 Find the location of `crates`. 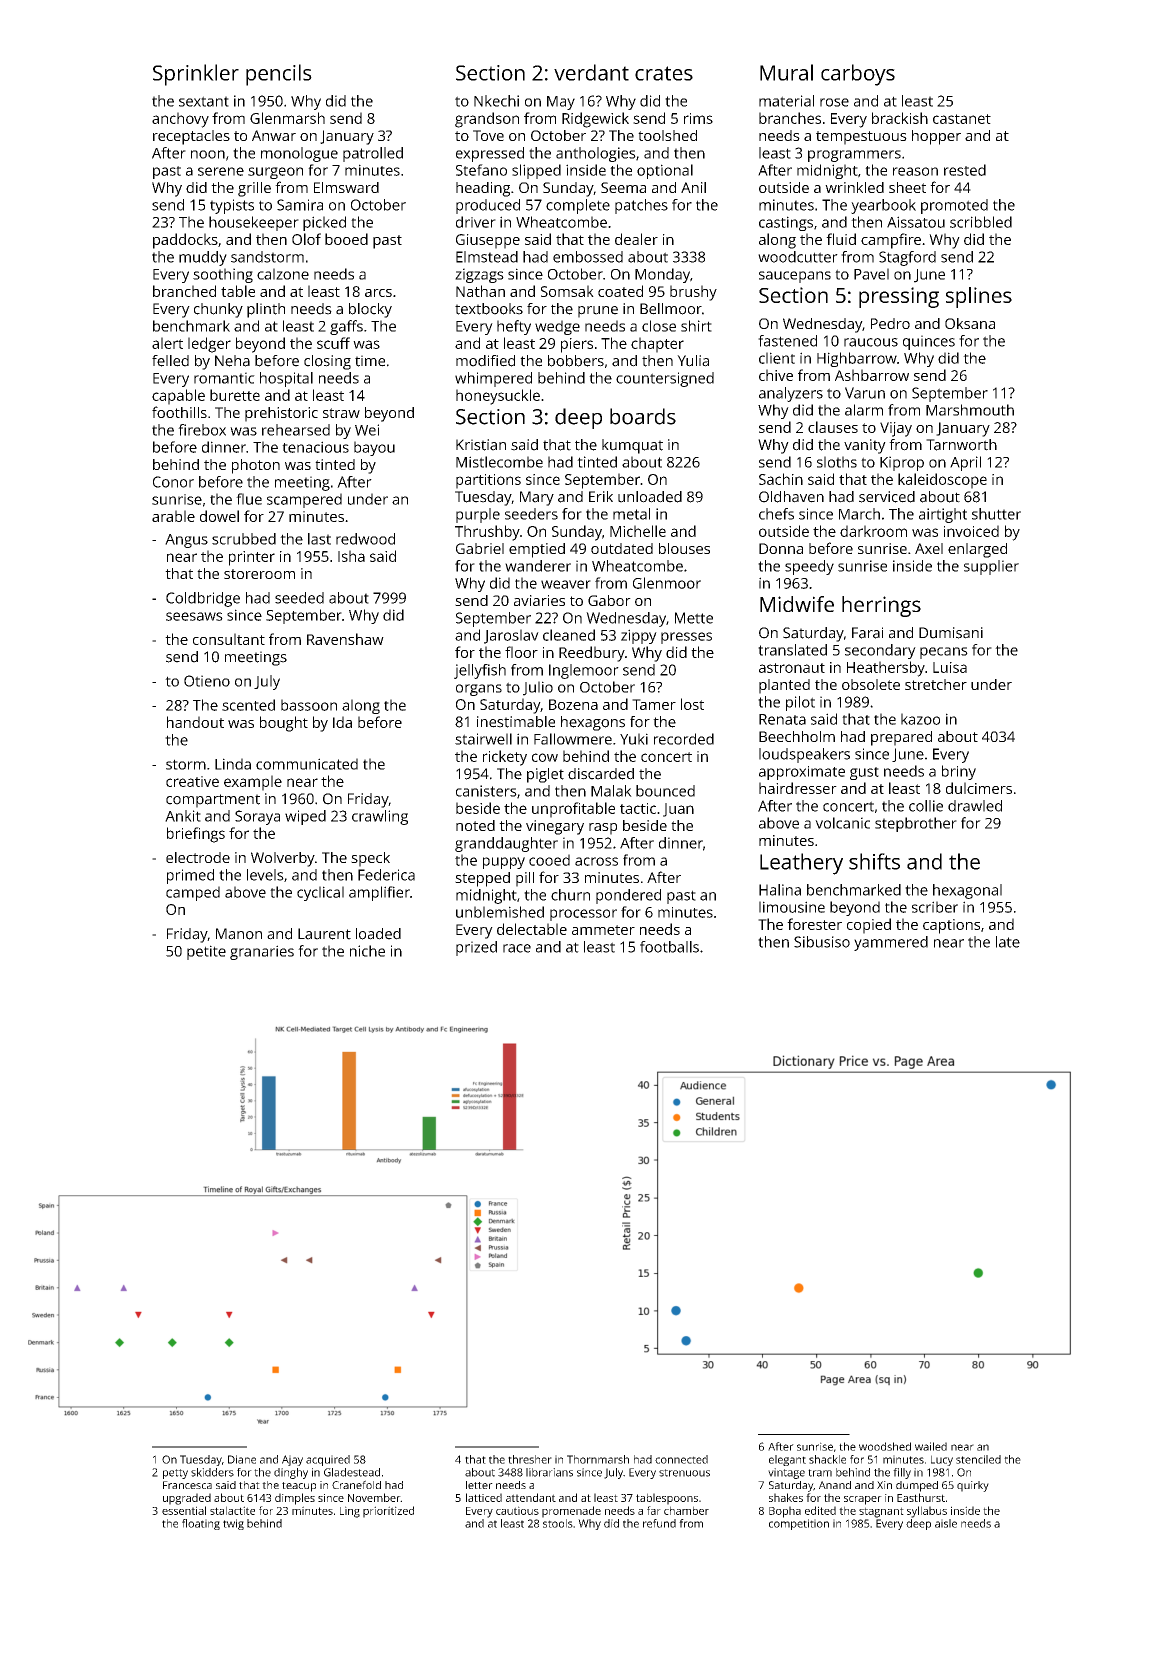

crates is located at coordinates (664, 73).
